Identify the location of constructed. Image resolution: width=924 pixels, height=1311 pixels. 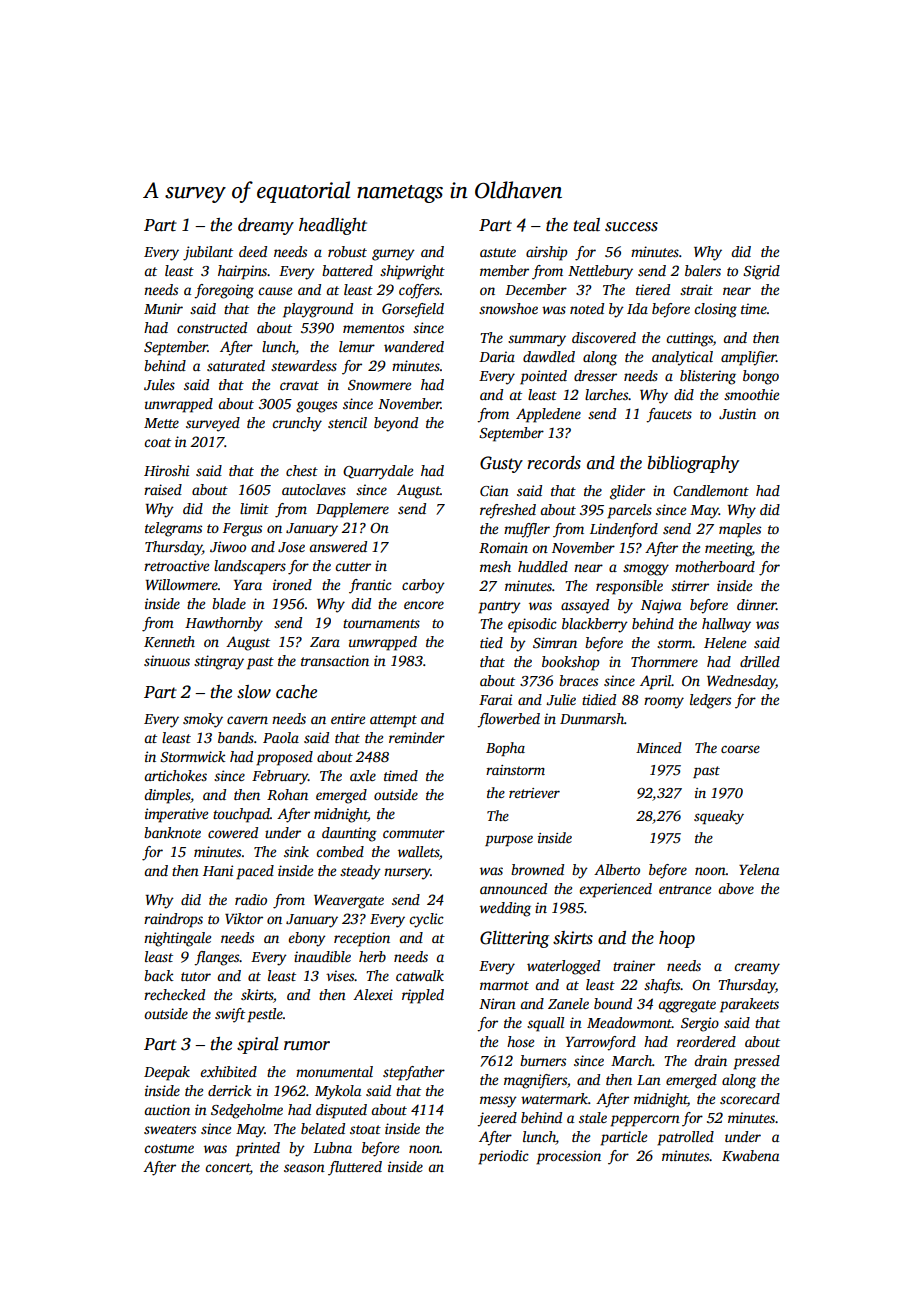
(212, 327).
